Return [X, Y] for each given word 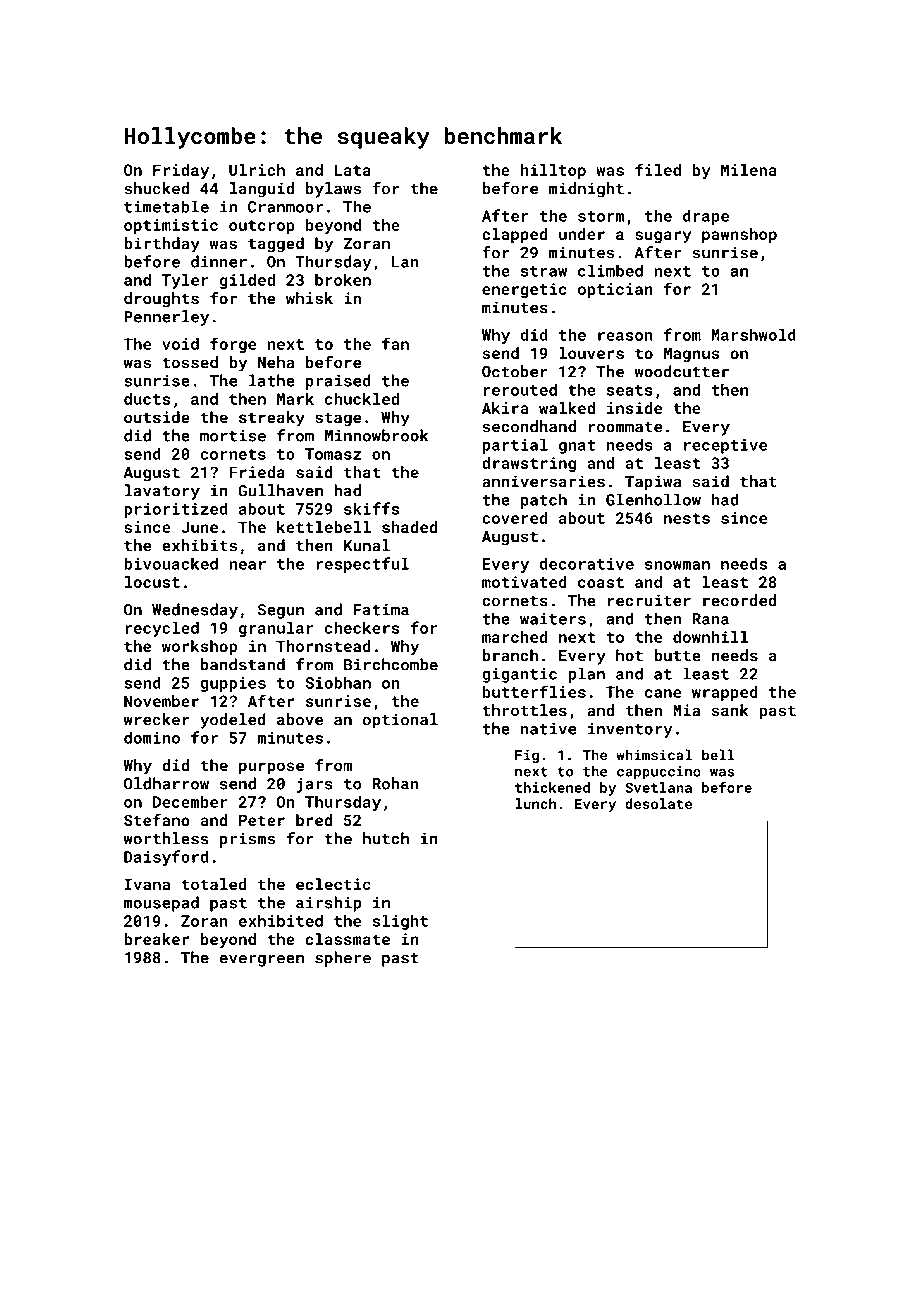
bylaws [333, 190]
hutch [386, 838]
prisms [247, 840]
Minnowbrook [376, 435]
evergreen [261, 960]
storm [601, 216]
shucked [156, 188]
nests [687, 518]
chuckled [362, 399]
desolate [658, 803]
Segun [281, 611]
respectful [362, 565]
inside [634, 408]
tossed [190, 362]
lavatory [162, 492]
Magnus [692, 355]
